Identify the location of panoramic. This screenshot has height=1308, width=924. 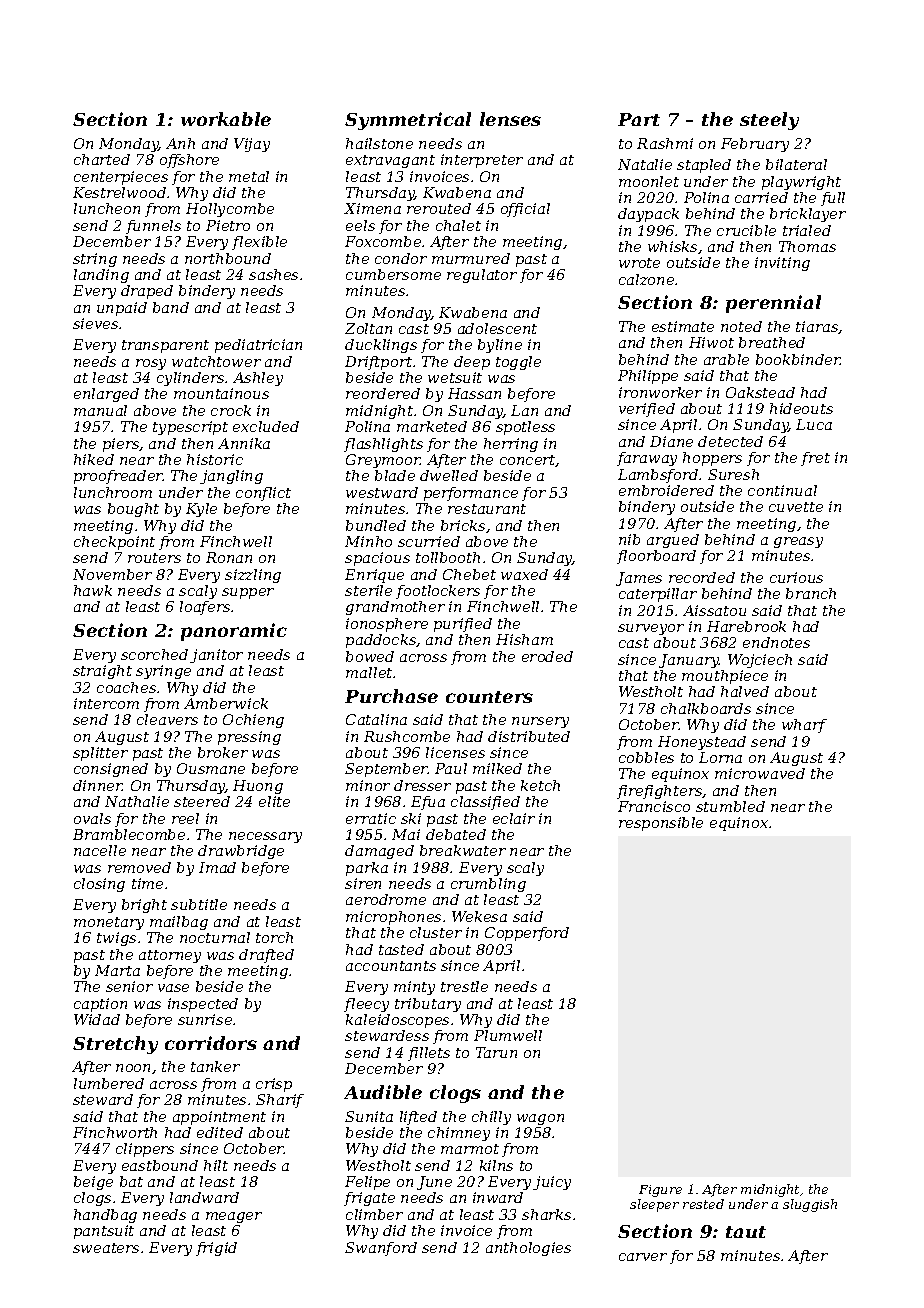
(234, 632).
